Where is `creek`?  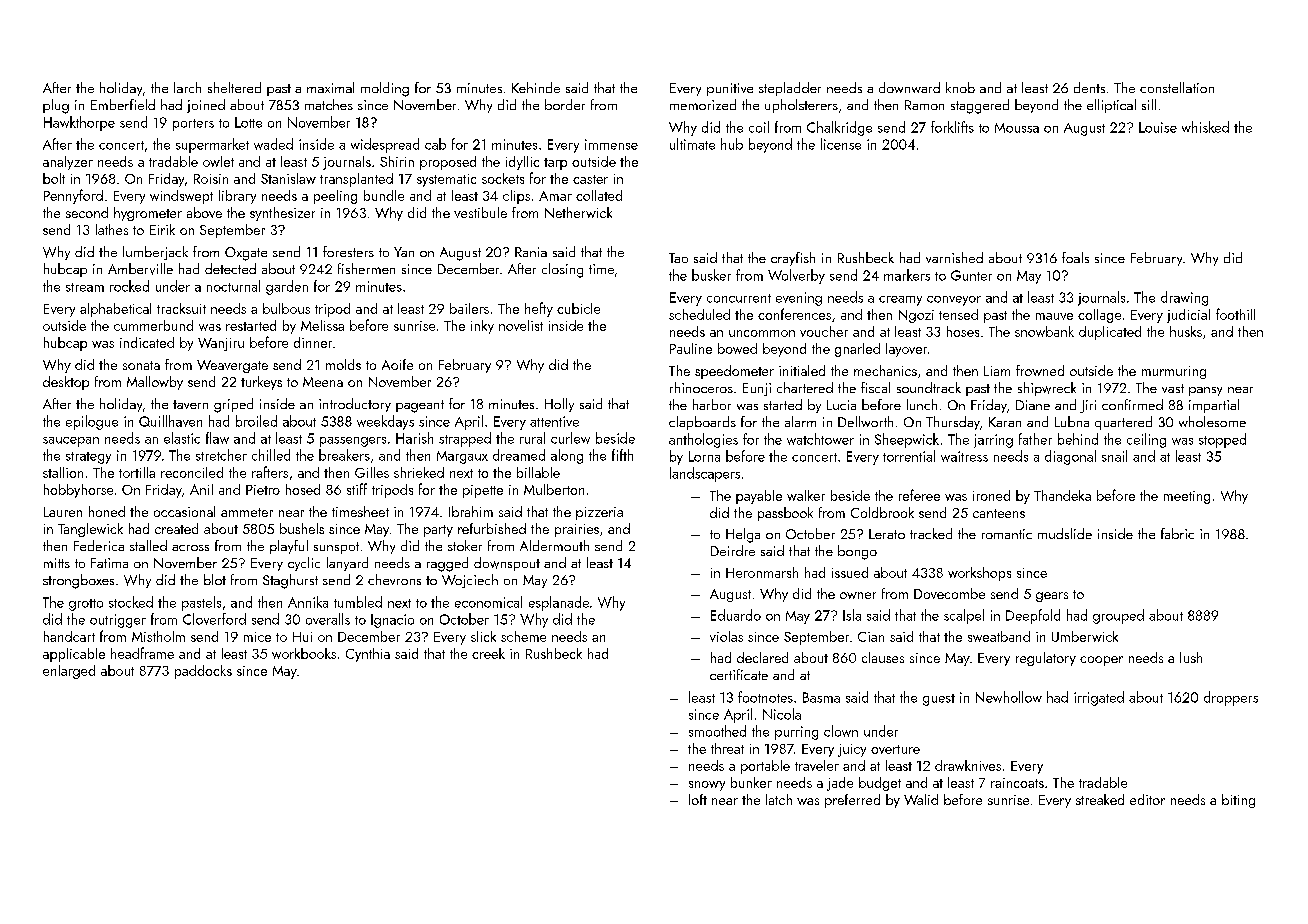 creek is located at coordinates (488, 653).
